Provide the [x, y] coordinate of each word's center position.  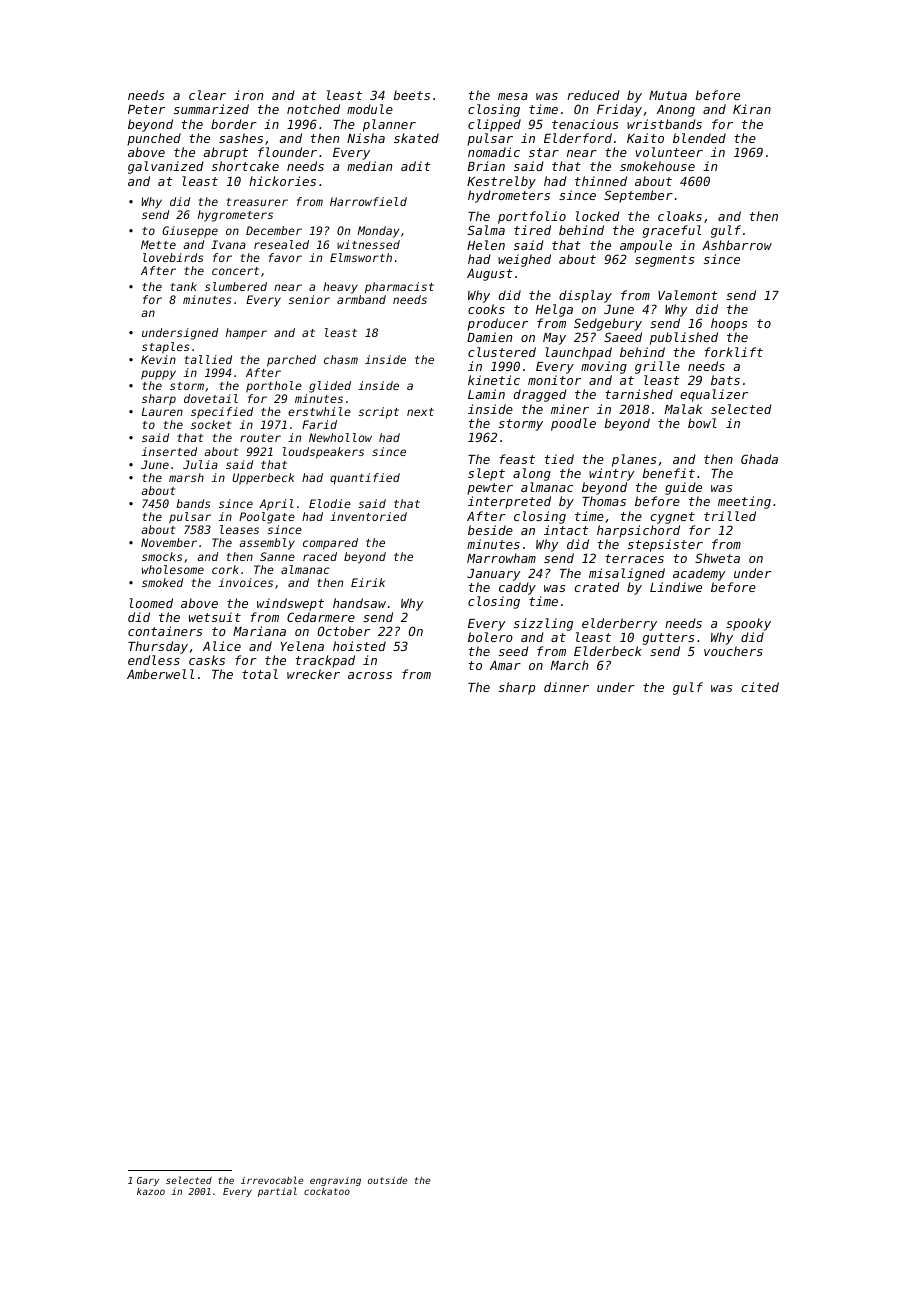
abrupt [225, 153]
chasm [341, 359]
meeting [744, 502]
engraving [335, 1181]
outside [387, 1180]
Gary [148, 1181]
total [260, 674]
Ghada [759, 459]
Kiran [752, 109]
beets [411, 95]
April [276, 505]
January [494, 575]
